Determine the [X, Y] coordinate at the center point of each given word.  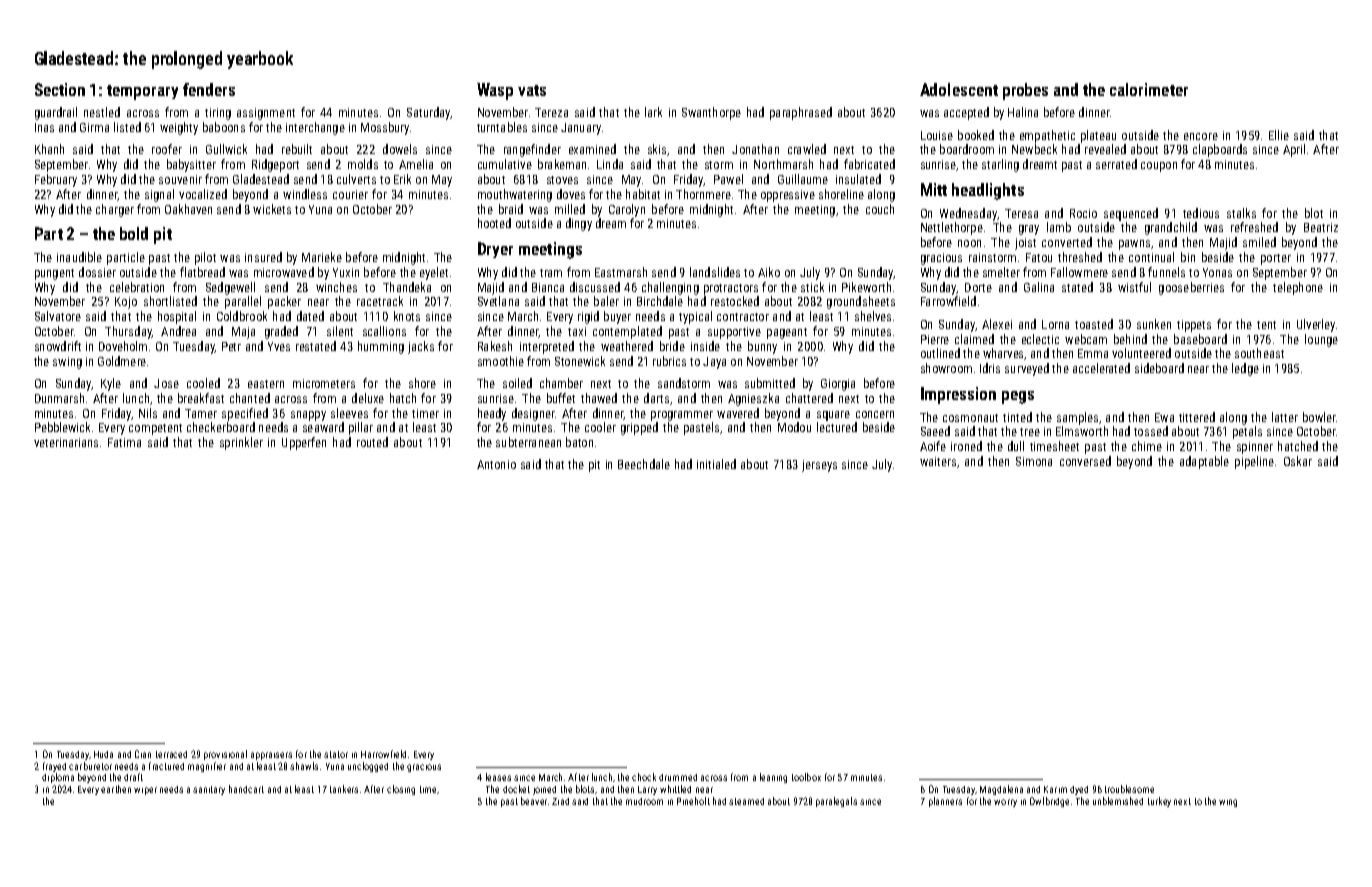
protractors [731, 289]
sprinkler [241, 443]
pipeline [1254, 462]
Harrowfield [383, 754]
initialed [716, 464]
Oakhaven [188, 209]
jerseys [819, 466]
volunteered [1141, 353]
